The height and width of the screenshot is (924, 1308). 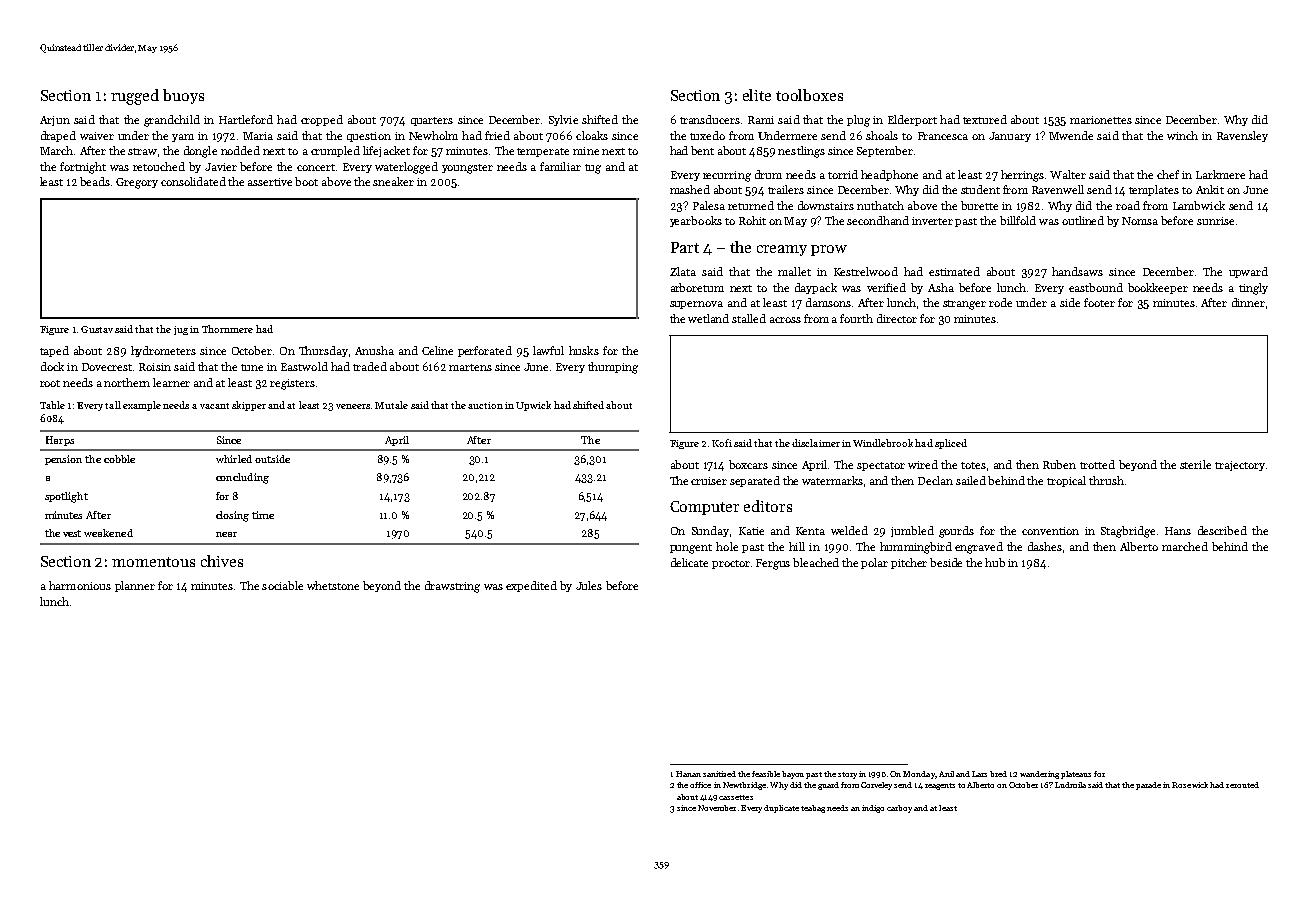 I want to click on planner, so click(x=135, y=586).
